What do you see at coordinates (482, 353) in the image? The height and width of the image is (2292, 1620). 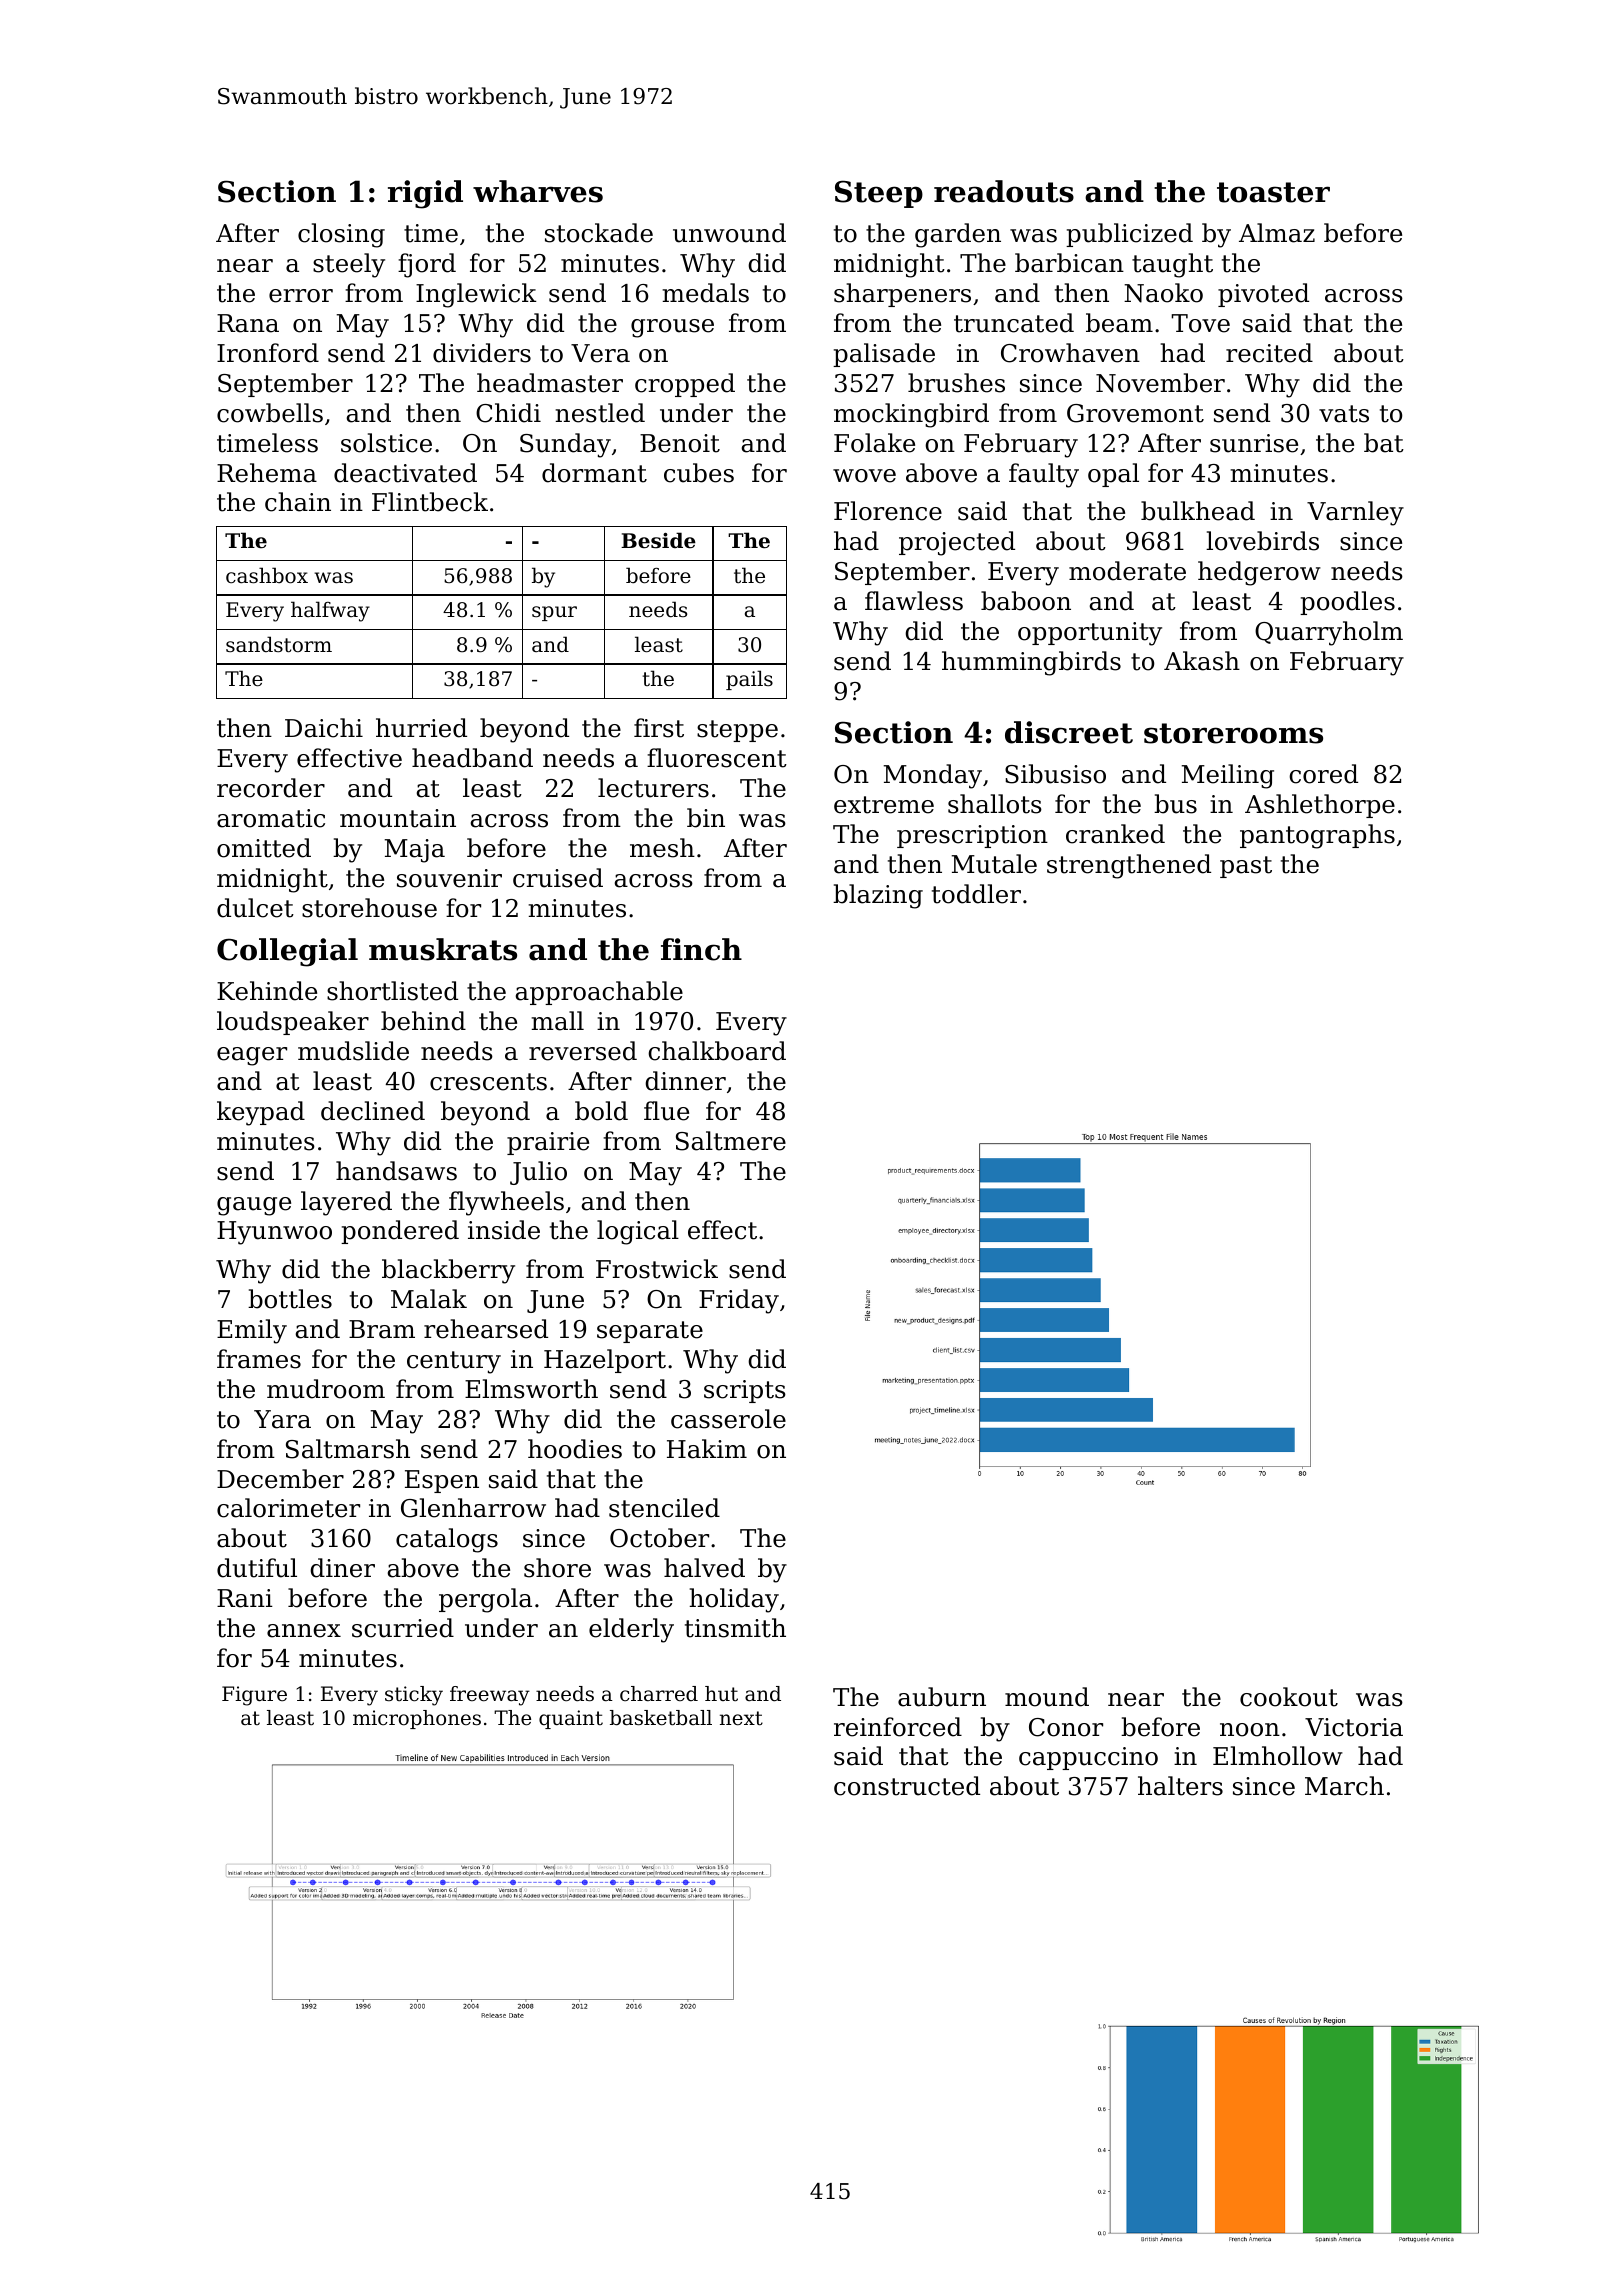 I see `dividers` at bounding box center [482, 353].
